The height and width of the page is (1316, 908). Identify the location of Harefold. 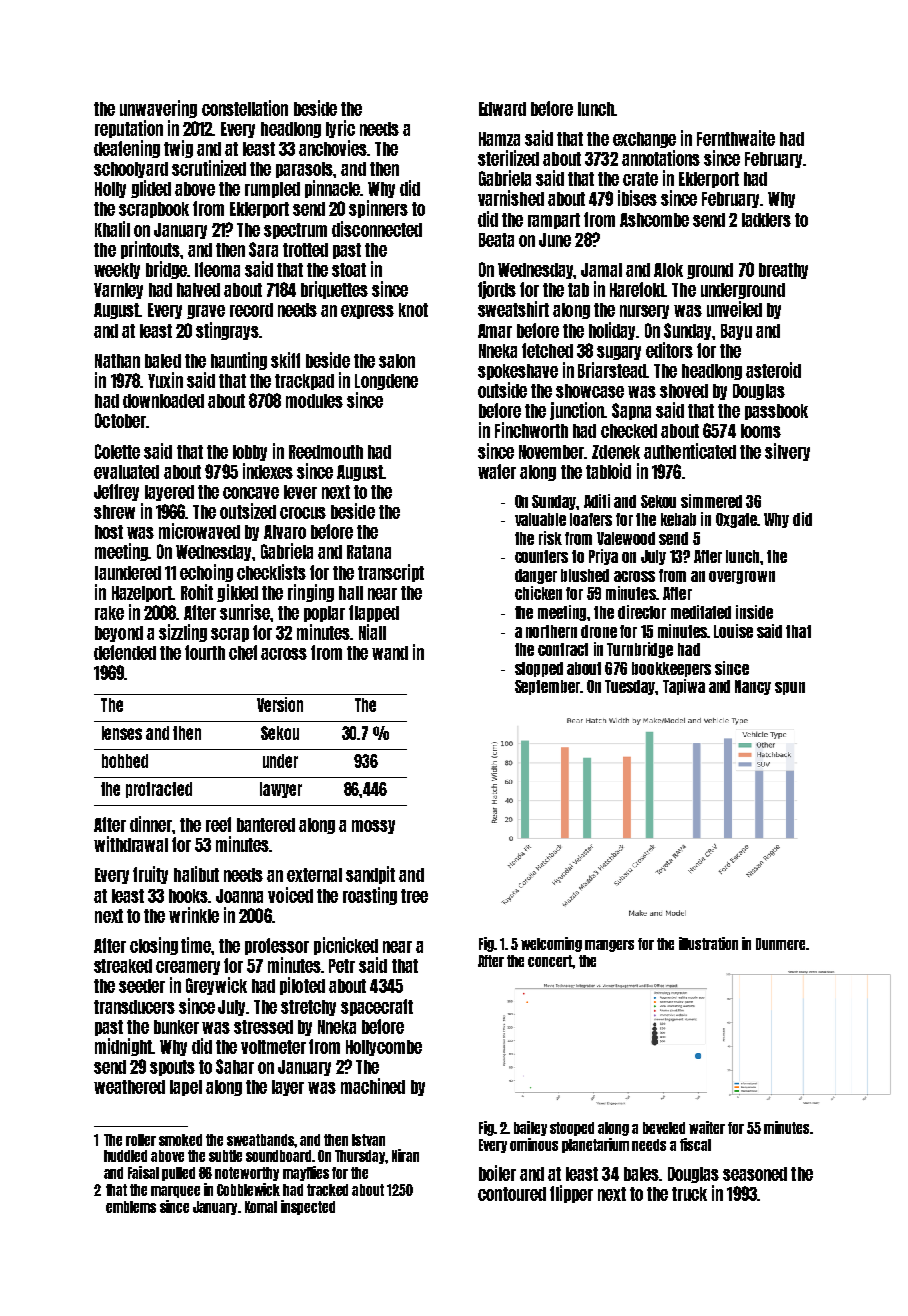
(637, 289).
